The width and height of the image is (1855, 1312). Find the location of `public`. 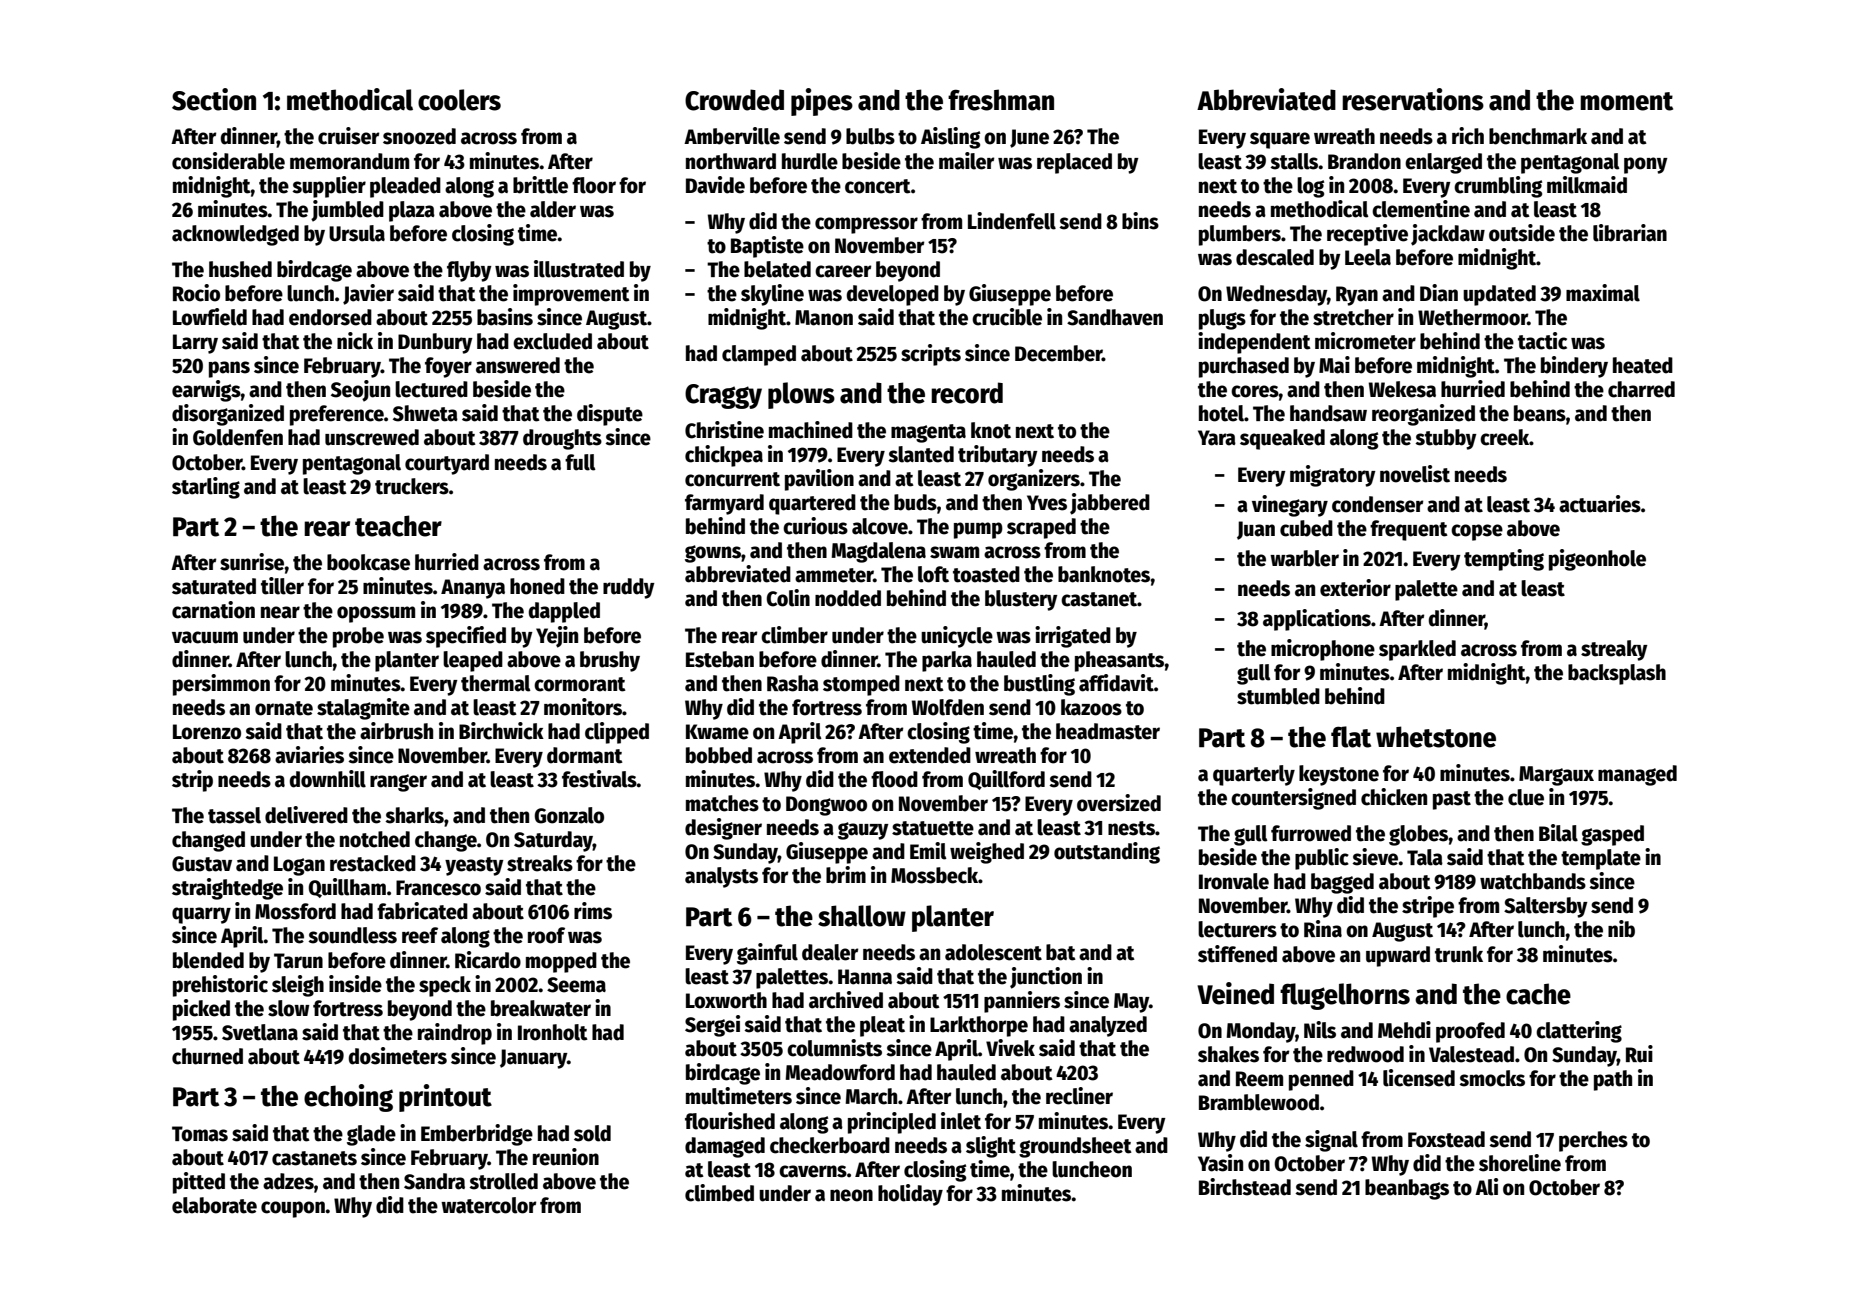

public is located at coordinates (1322, 859).
